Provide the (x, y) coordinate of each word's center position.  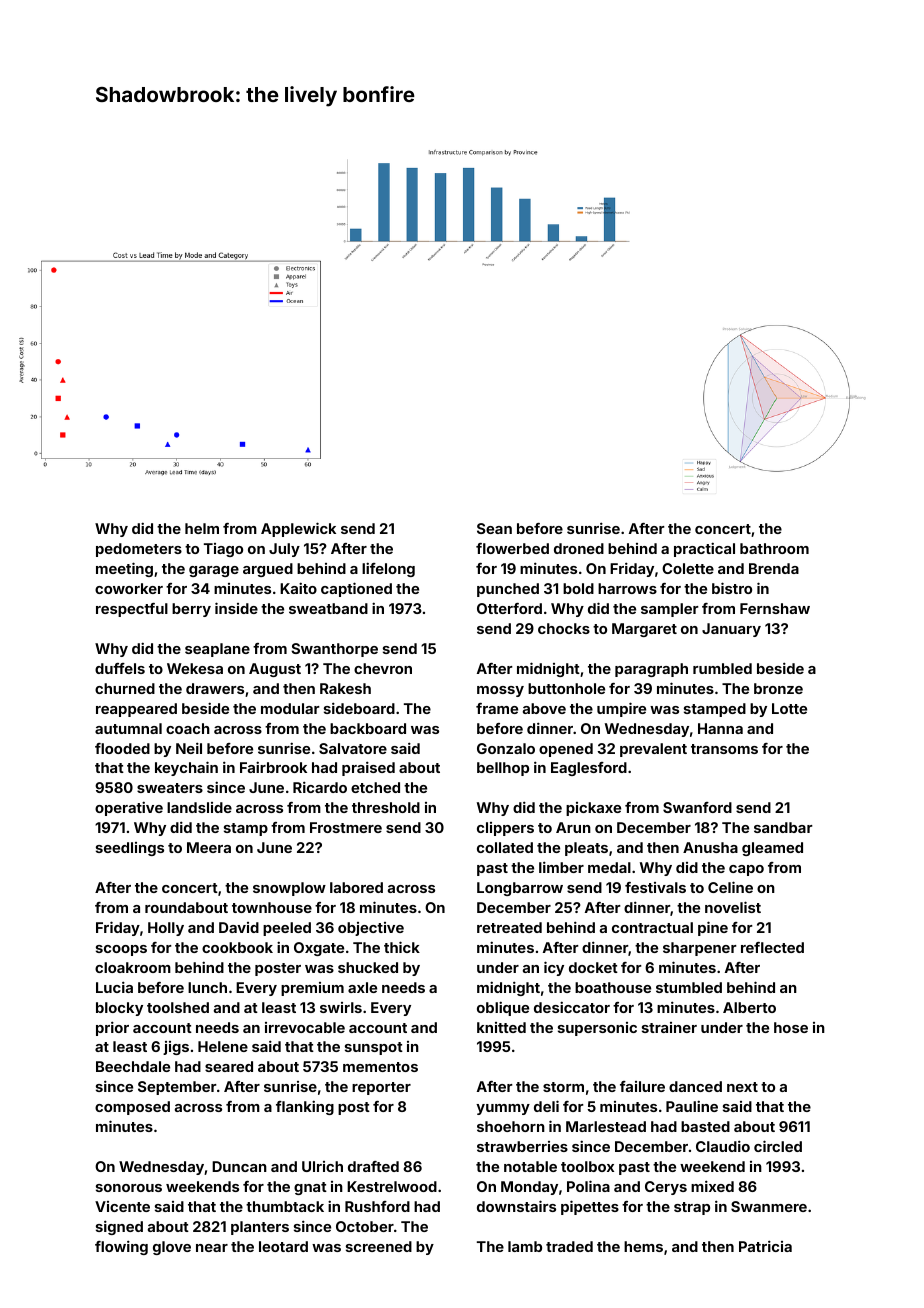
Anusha (710, 847)
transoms (724, 749)
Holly (166, 929)
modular (290, 708)
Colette (688, 568)
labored (356, 887)
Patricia (765, 1246)
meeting (124, 569)
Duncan (239, 1166)
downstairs (516, 1206)
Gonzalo (506, 748)
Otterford (509, 608)
